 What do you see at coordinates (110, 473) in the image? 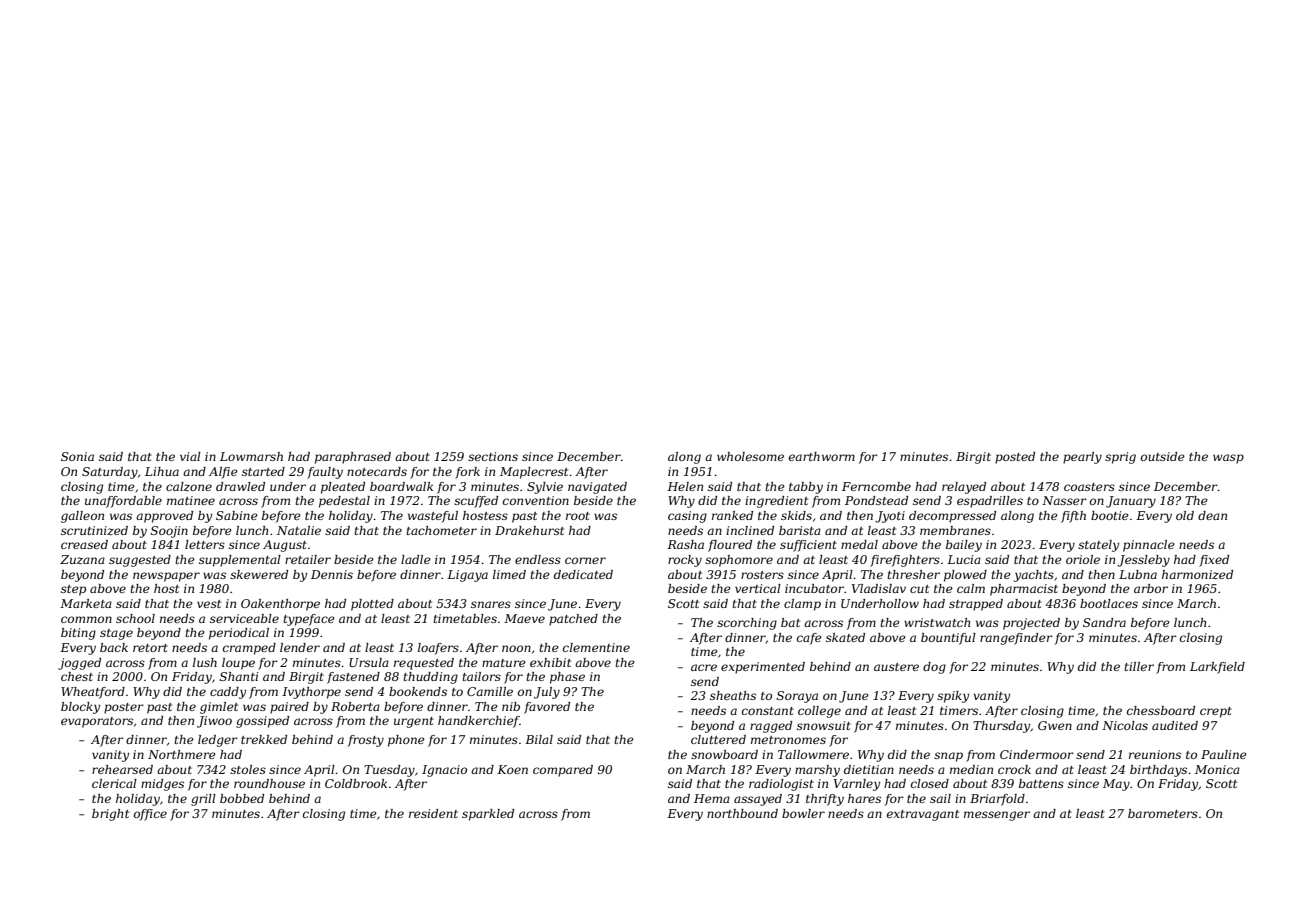
I see `Saturday` at bounding box center [110, 473].
